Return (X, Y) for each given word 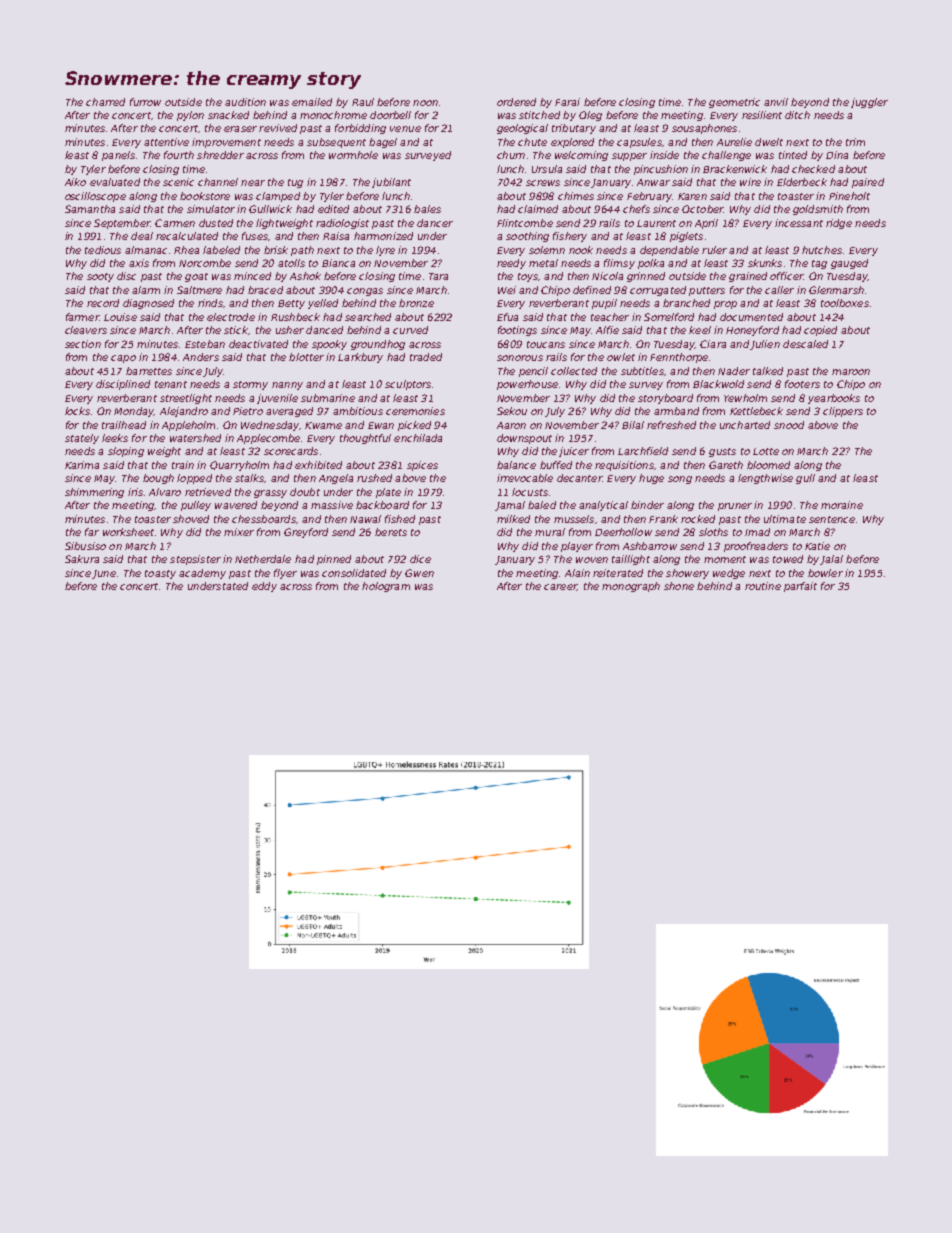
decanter (579, 478)
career (560, 587)
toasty (160, 574)
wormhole (353, 155)
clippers (843, 412)
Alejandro (184, 412)
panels (118, 156)
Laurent (656, 223)
